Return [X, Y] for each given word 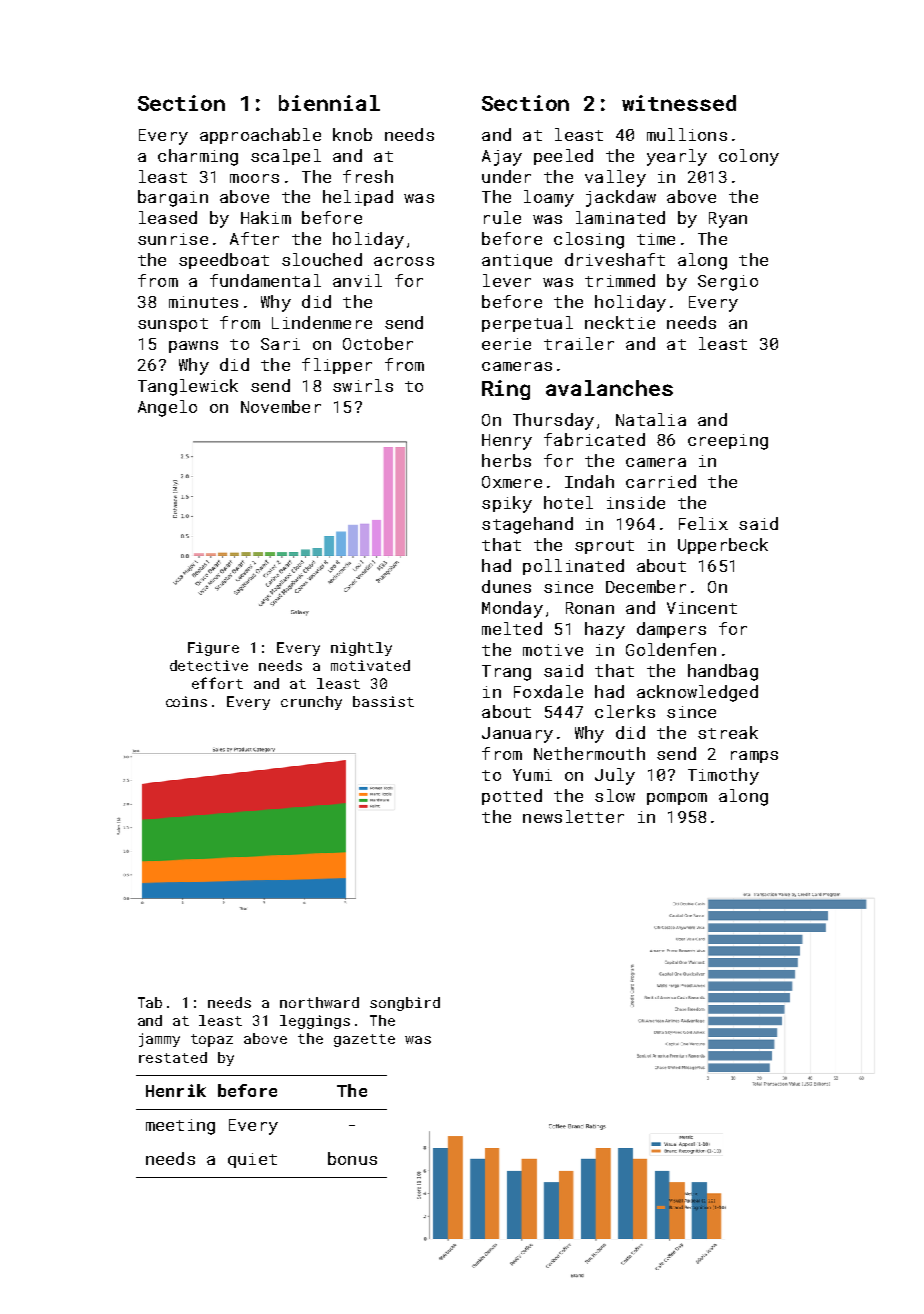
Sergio [728, 283]
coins [186, 701]
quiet [252, 1160]
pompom [677, 799]
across [404, 261]
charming [198, 157]
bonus [352, 1158]
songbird [405, 1004]
